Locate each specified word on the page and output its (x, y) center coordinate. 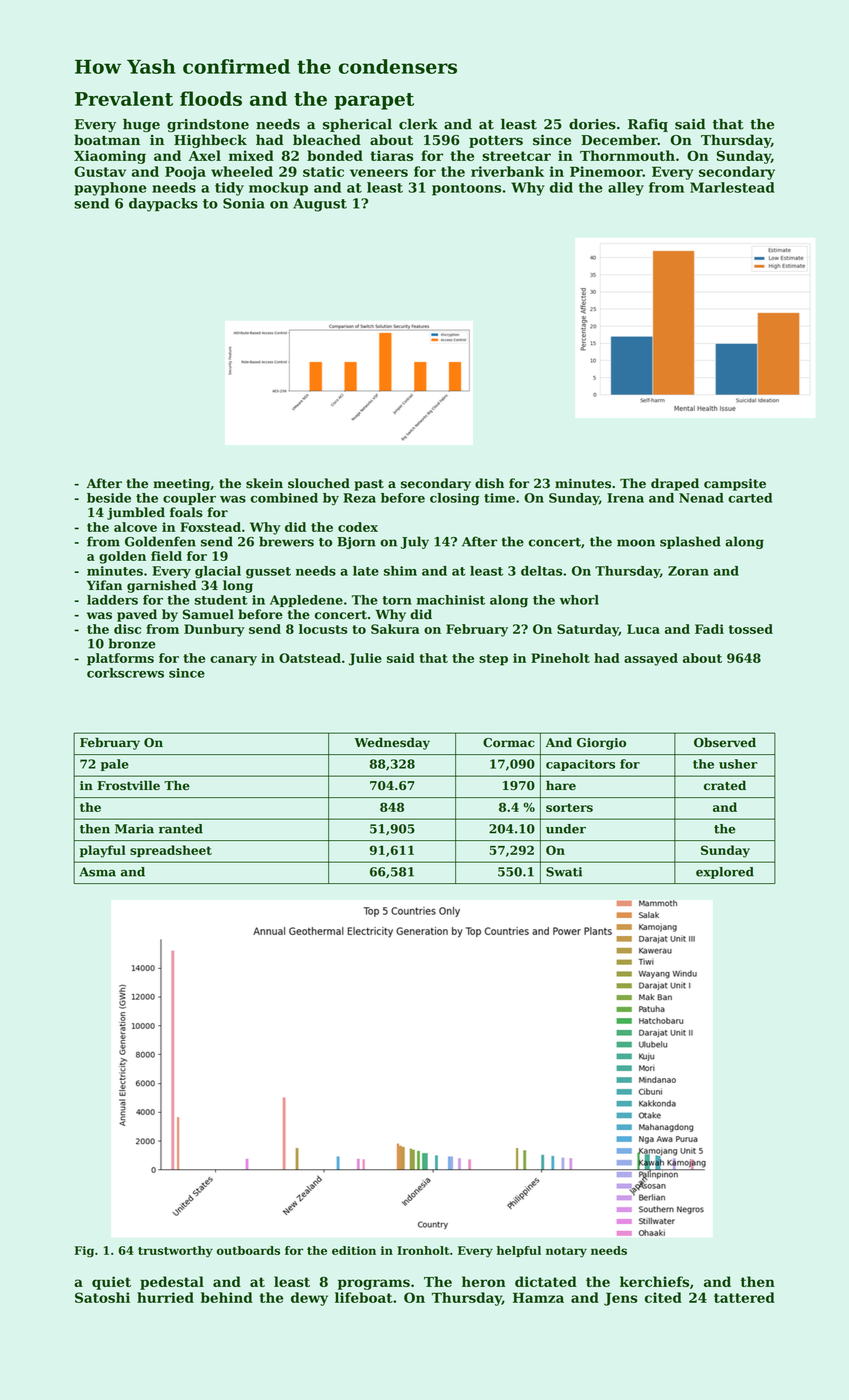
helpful (519, 1251)
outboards (248, 1250)
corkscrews (125, 673)
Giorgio (601, 744)
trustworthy (175, 1252)
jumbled (136, 513)
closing (454, 499)
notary (566, 1252)
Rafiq (648, 125)
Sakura (395, 629)
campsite (735, 484)
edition (354, 1250)
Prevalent (124, 98)
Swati (564, 872)
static (323, 171)
